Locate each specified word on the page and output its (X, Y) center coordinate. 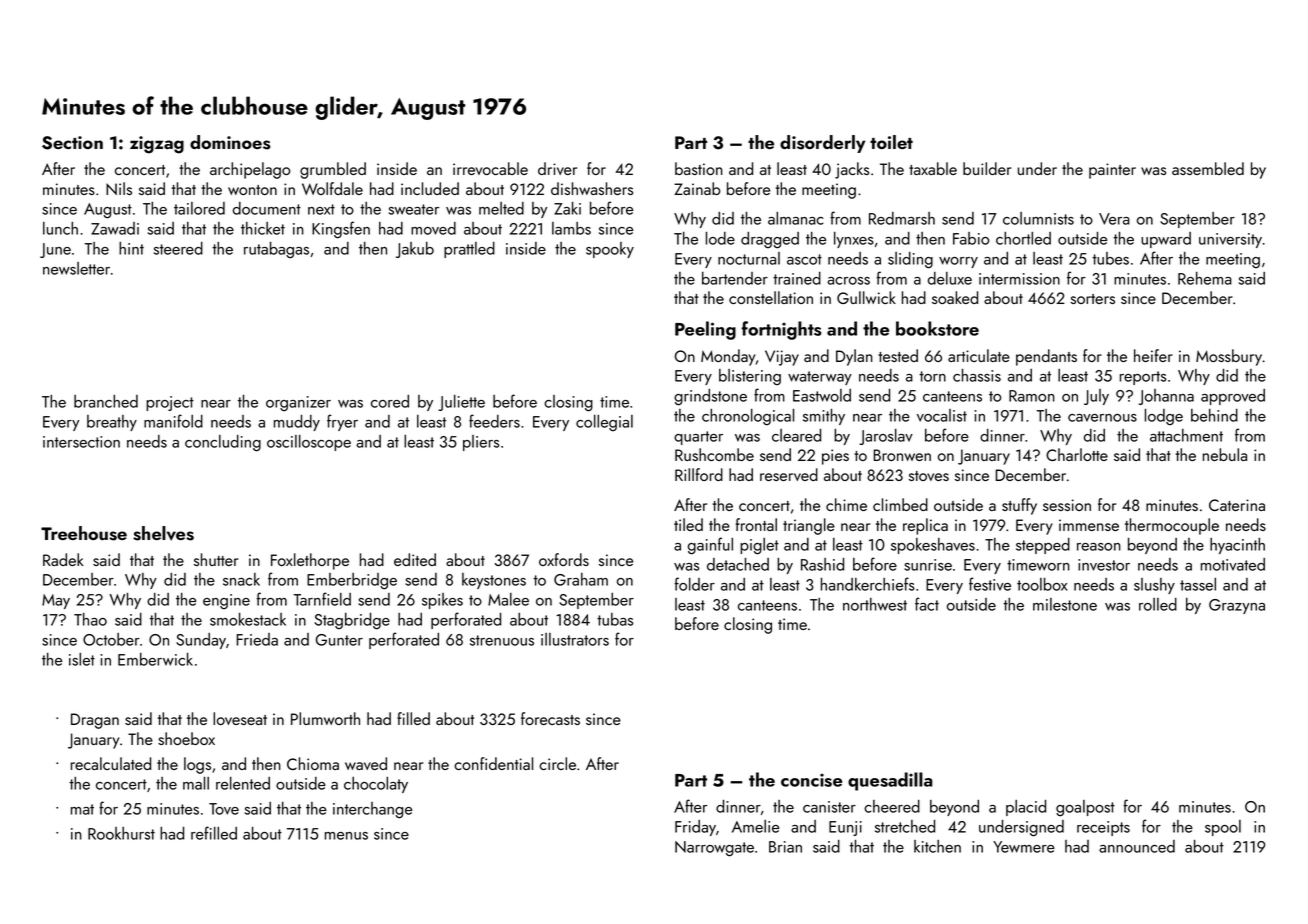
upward (1166, 240)
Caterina (1237, 505)
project (170, 403)
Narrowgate (714, 849)
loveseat (240, 718)
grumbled (333, 170)
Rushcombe (714, 454)
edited (415, 559)
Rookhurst (121, 833)
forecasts (550, 718)
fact (927, 604)
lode (720, 238)
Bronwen (902, 455)
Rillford (699, 474)
